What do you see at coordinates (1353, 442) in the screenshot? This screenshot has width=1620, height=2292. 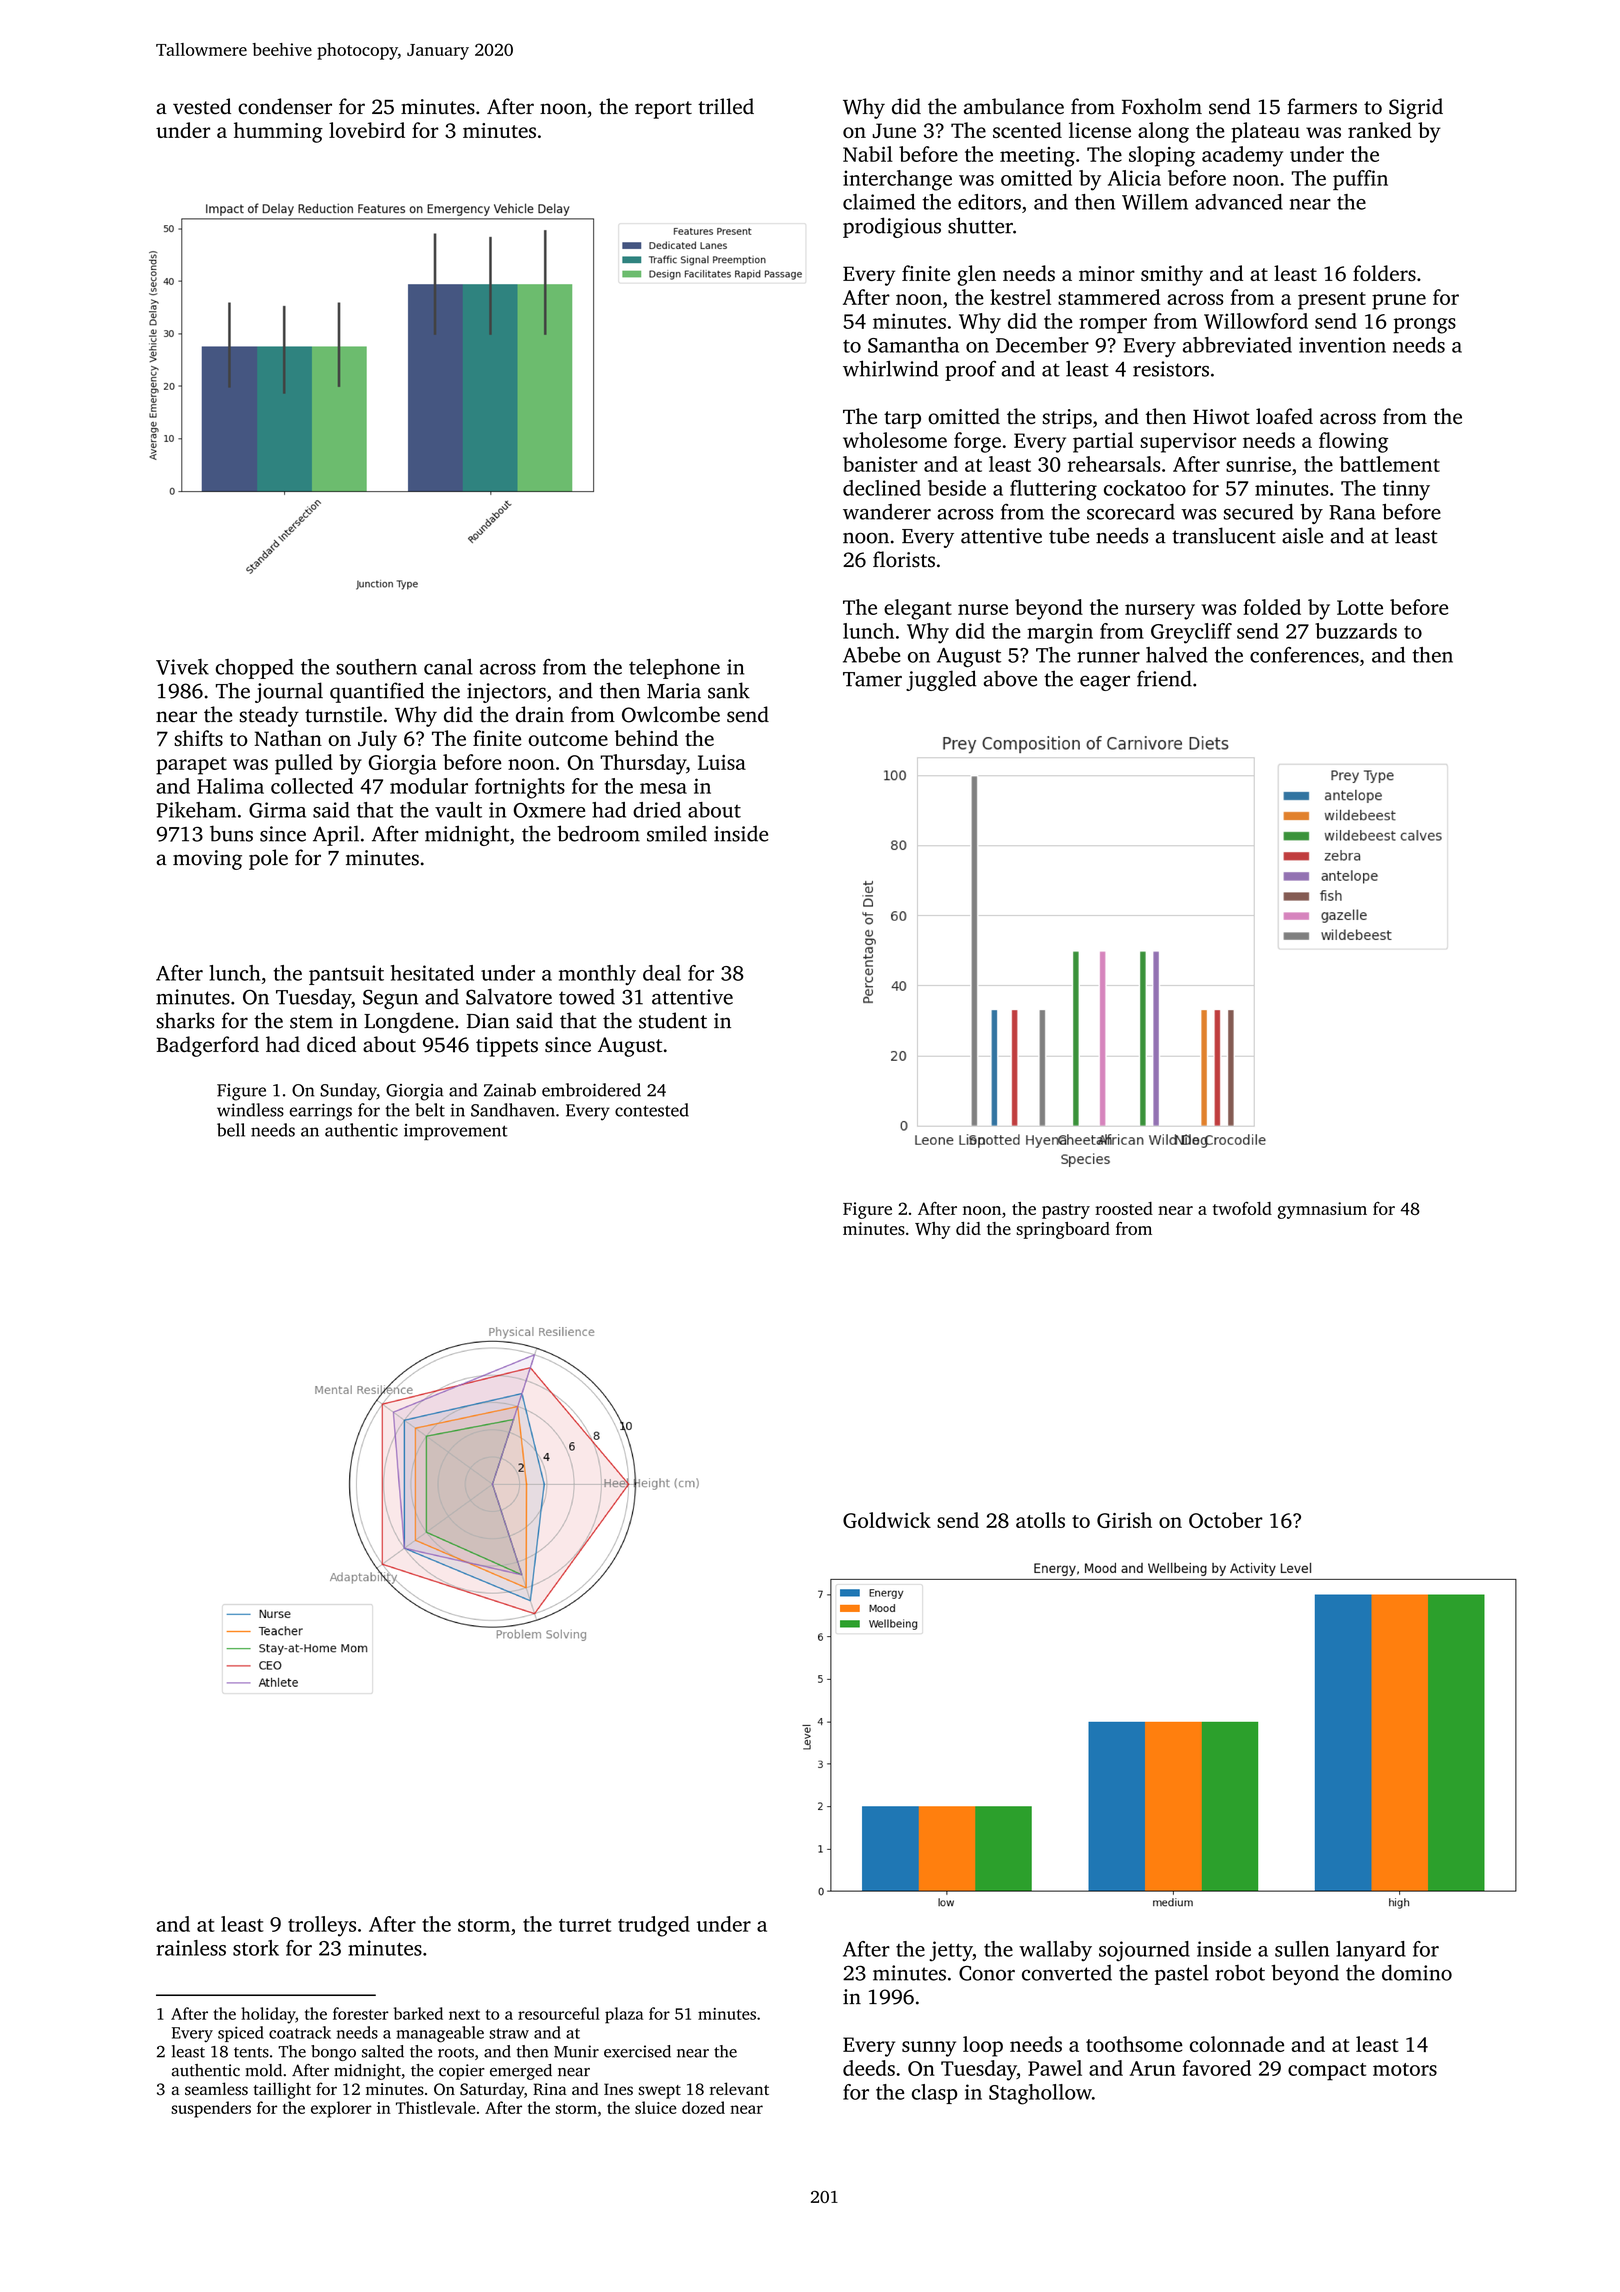 I see `flowing` at bounding box center [1353, 442].
